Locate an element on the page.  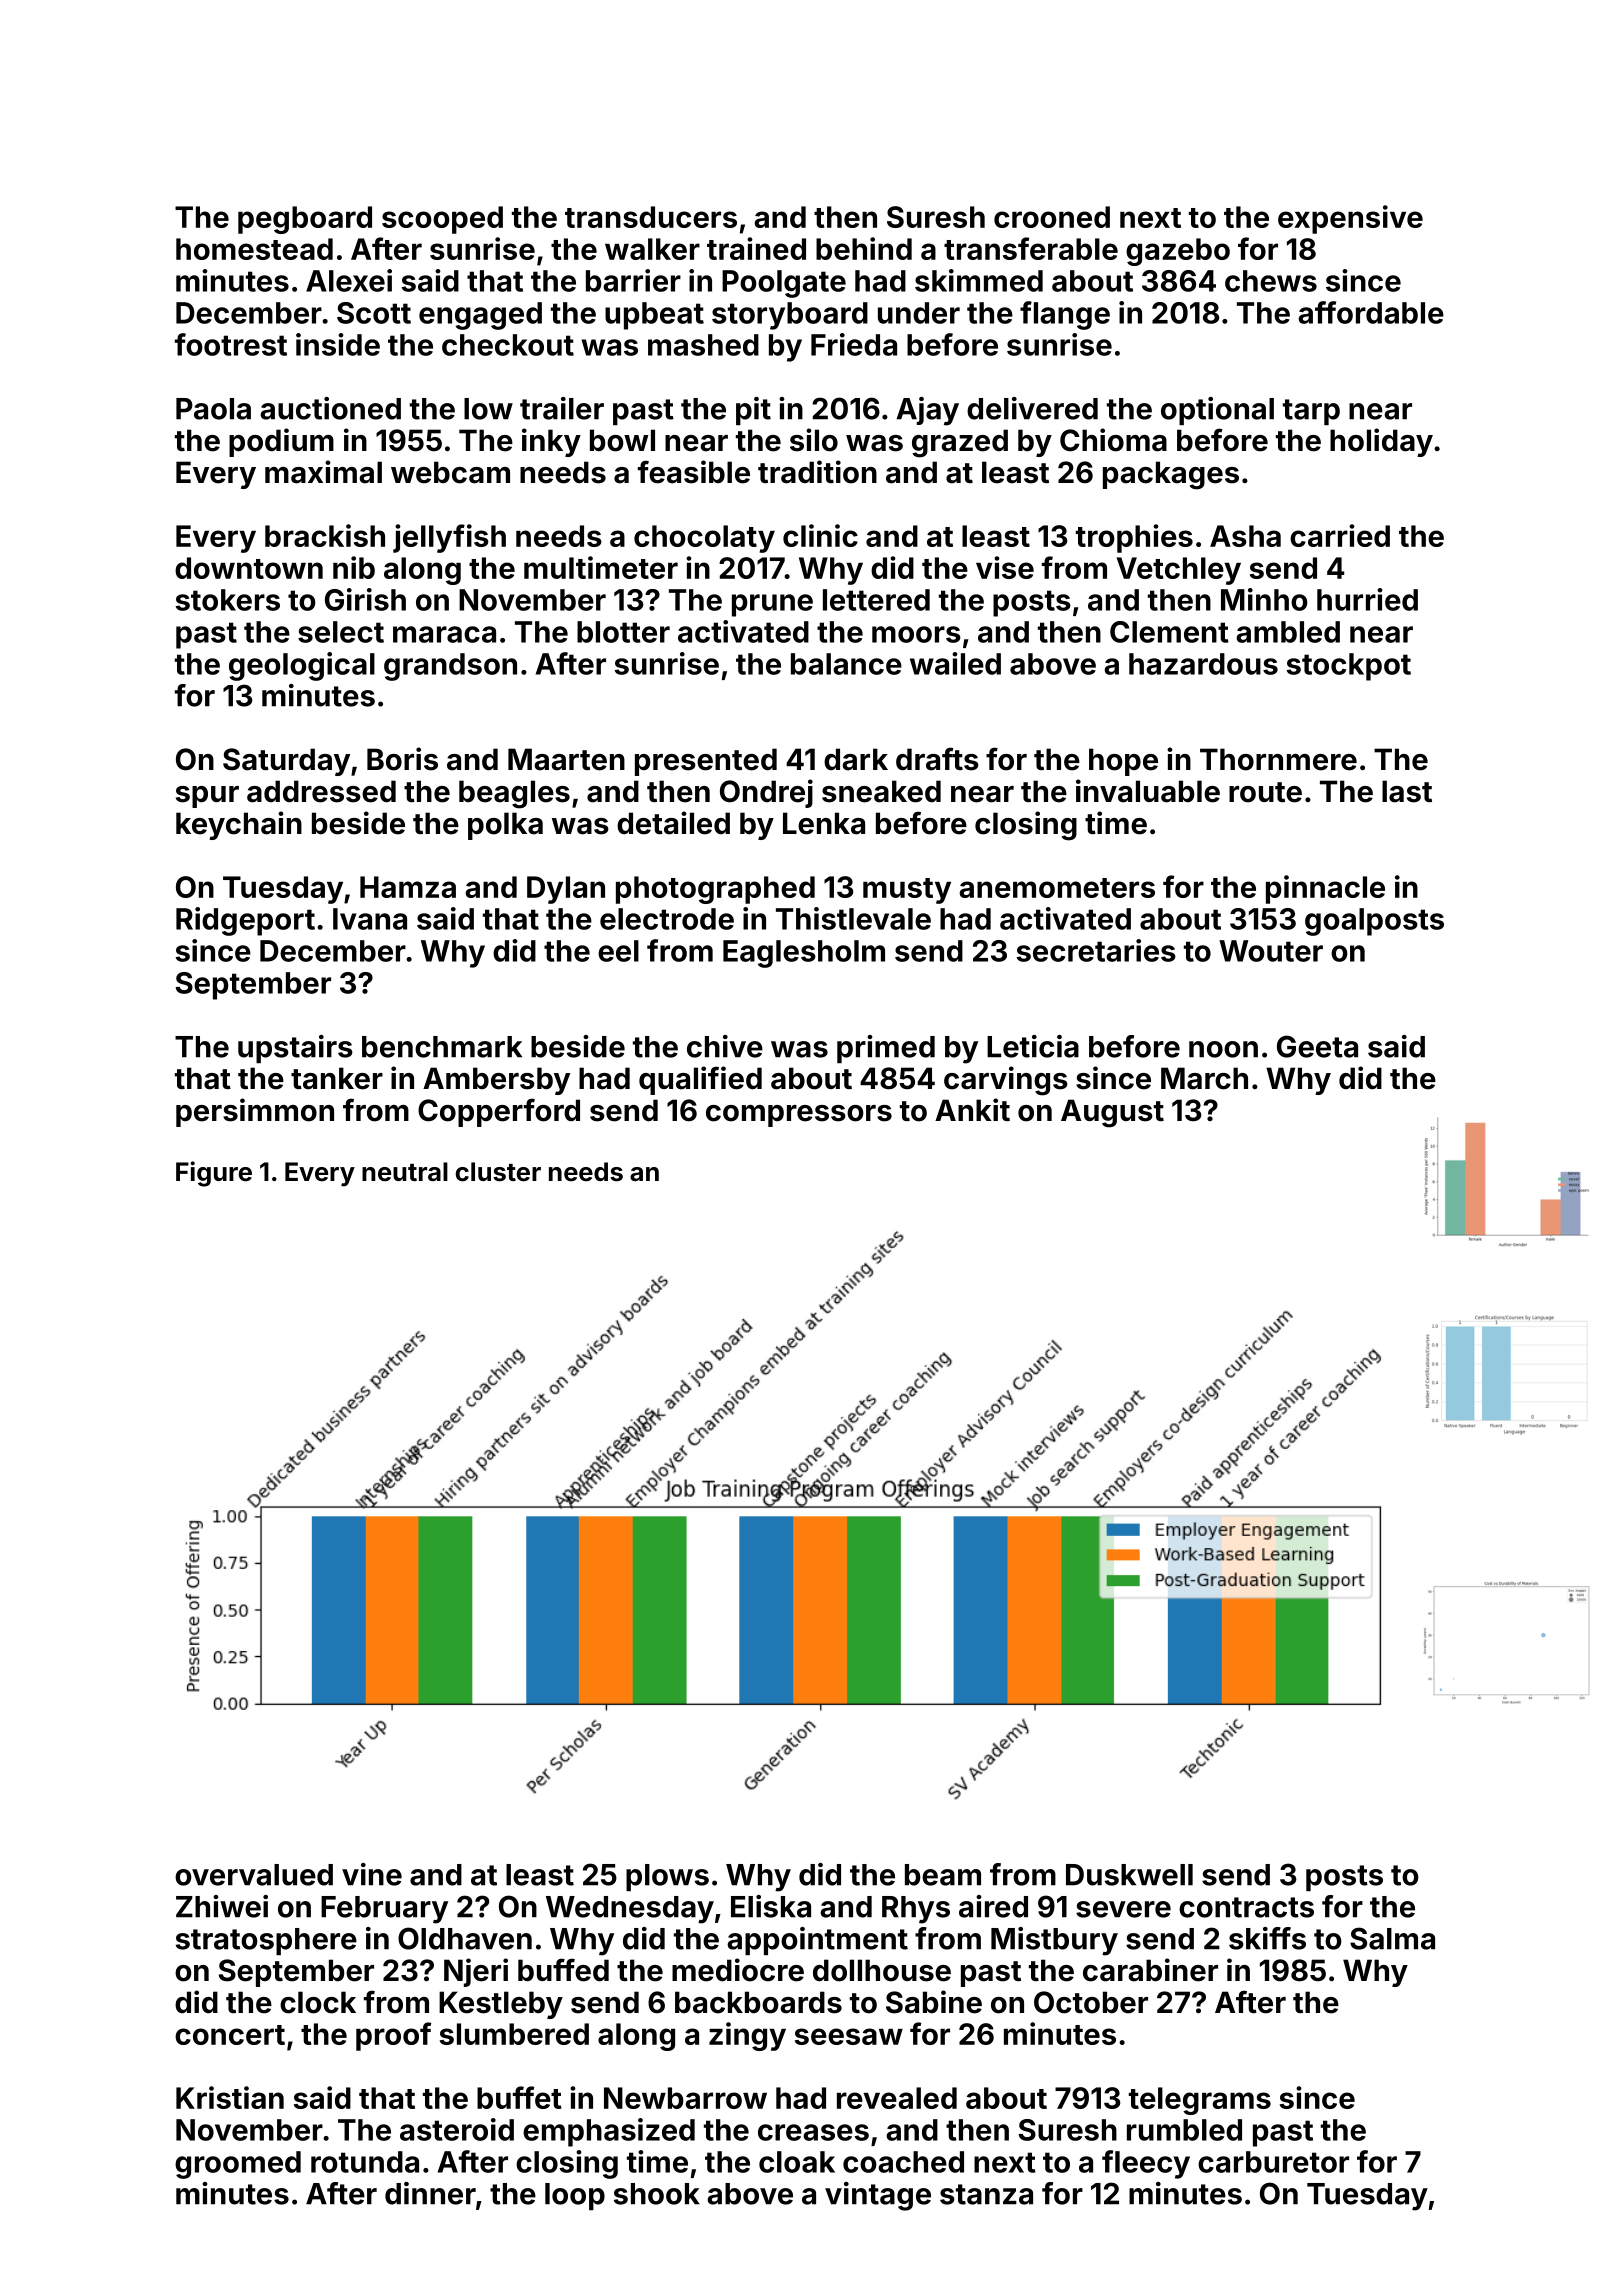
compressors is located at coordinates (799, 1116).
